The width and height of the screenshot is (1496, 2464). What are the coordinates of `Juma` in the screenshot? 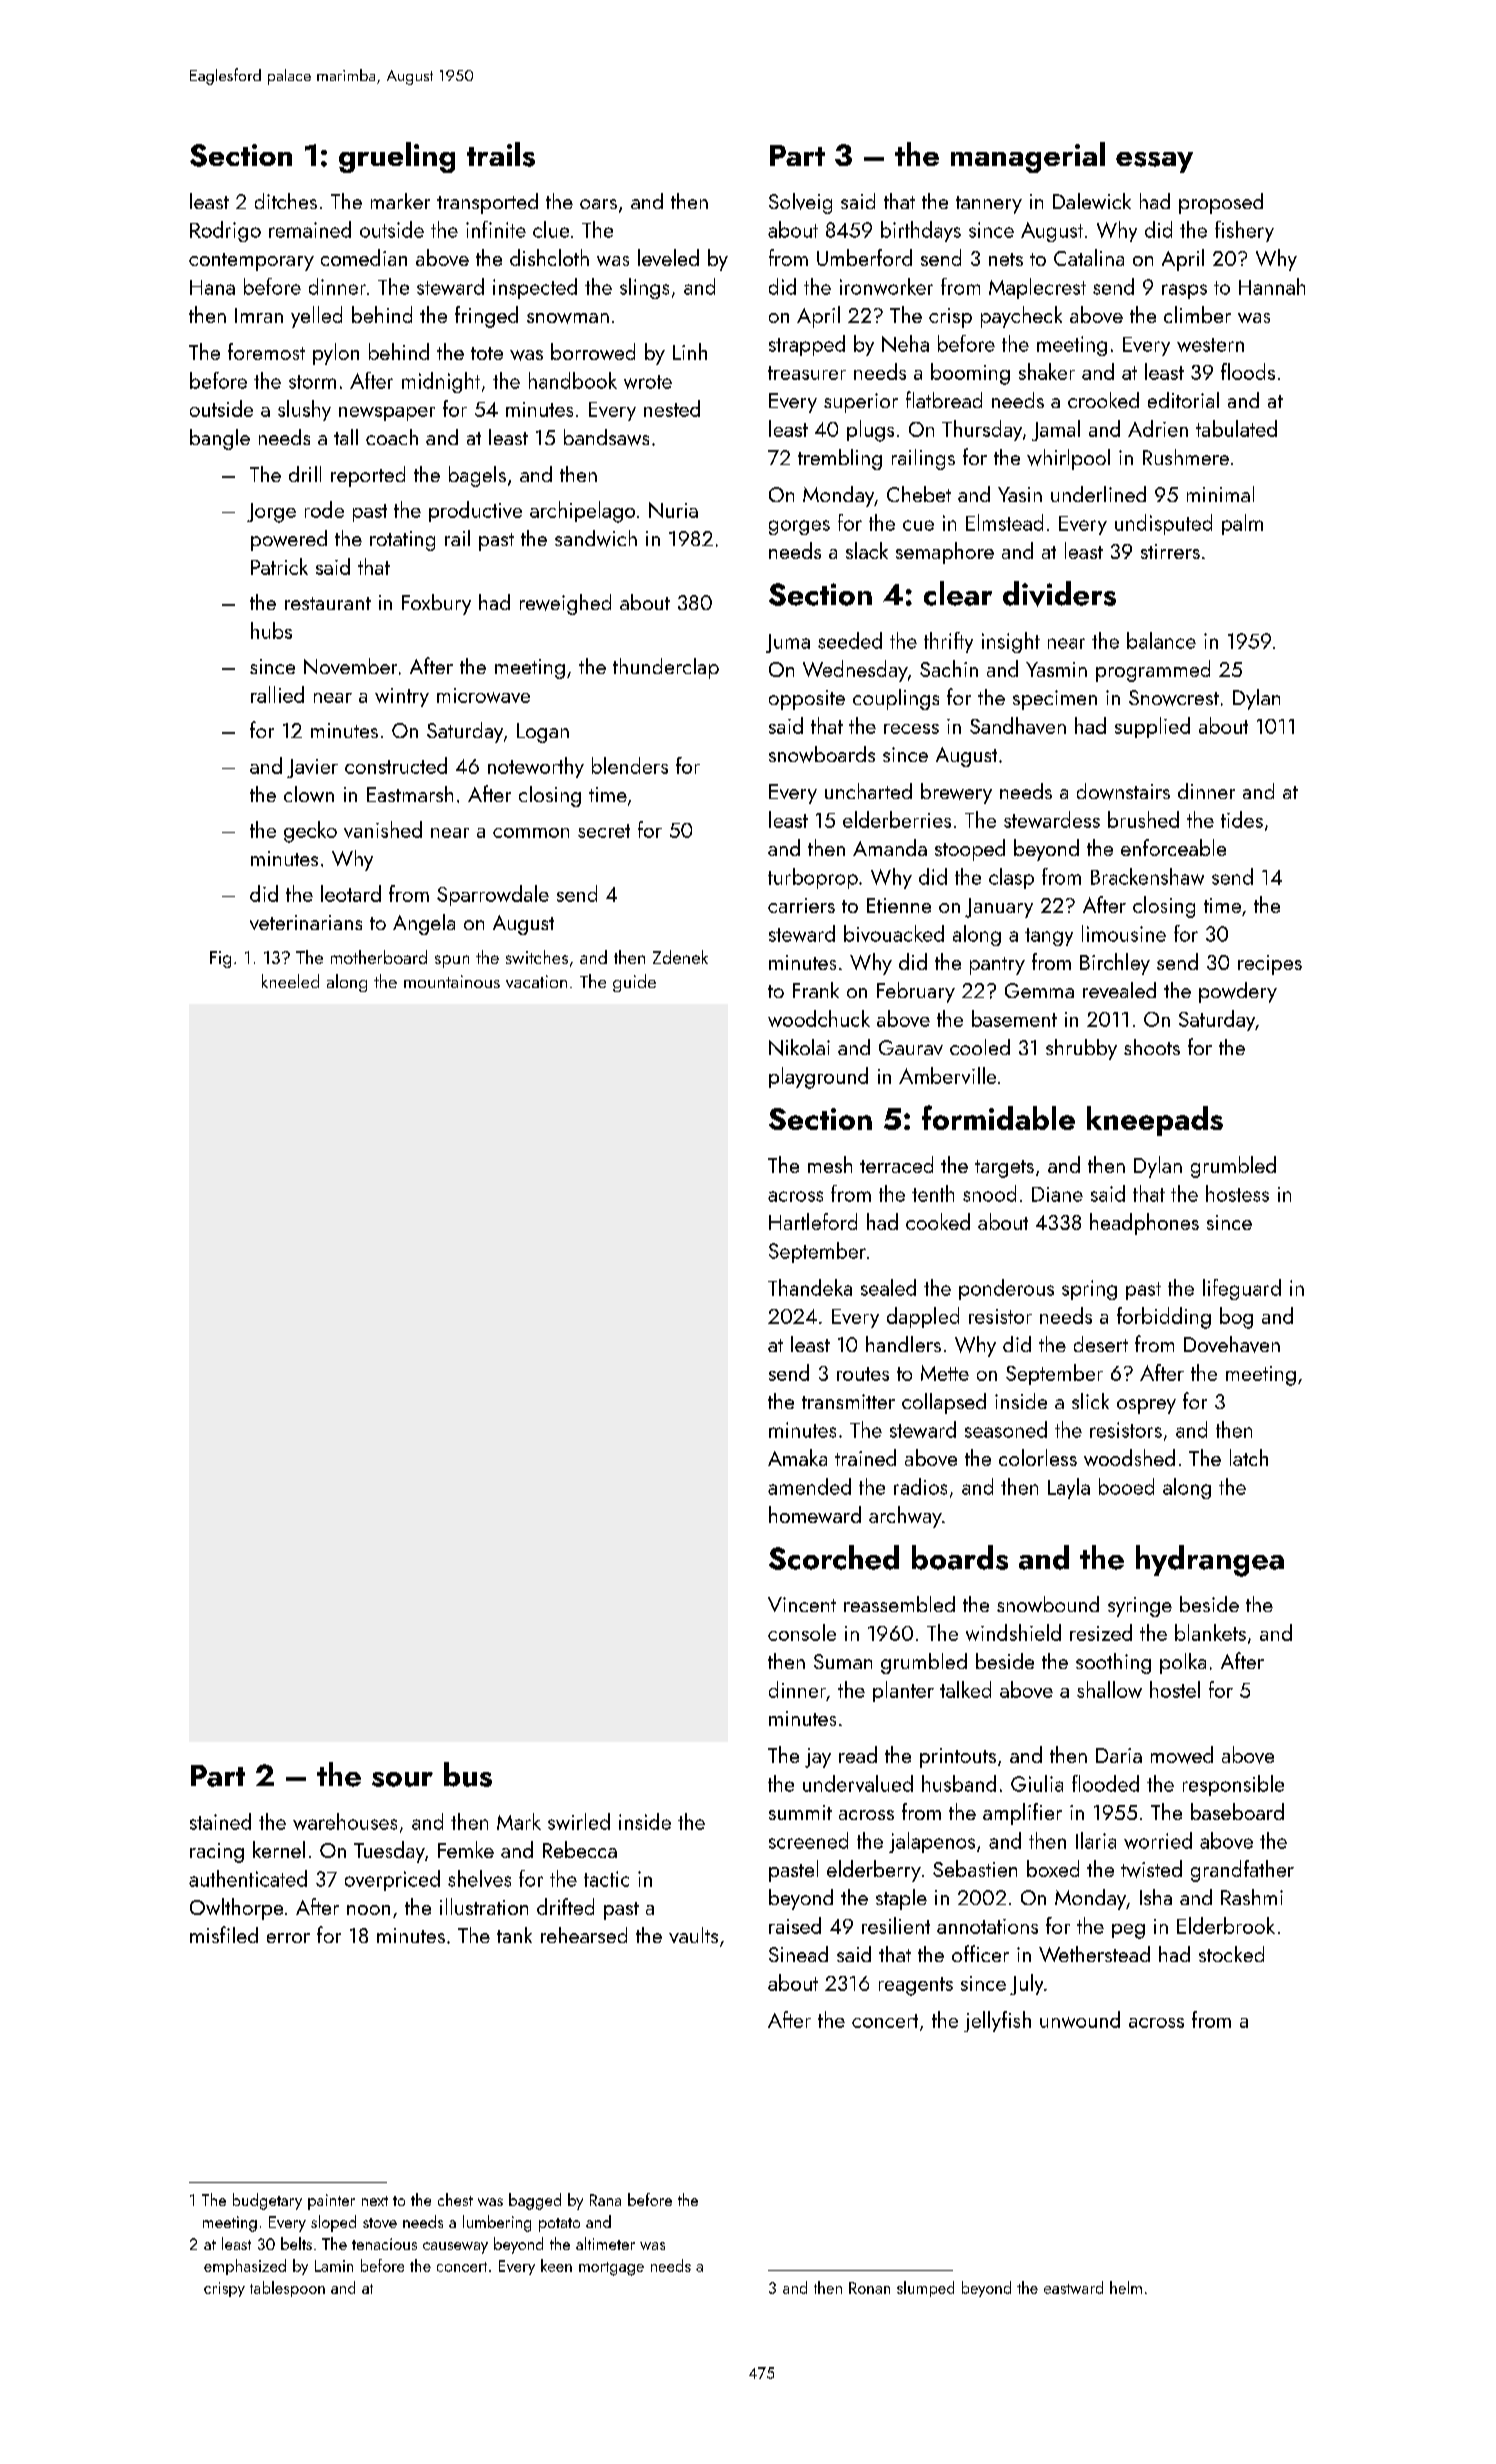 It's located at (788, 643).
